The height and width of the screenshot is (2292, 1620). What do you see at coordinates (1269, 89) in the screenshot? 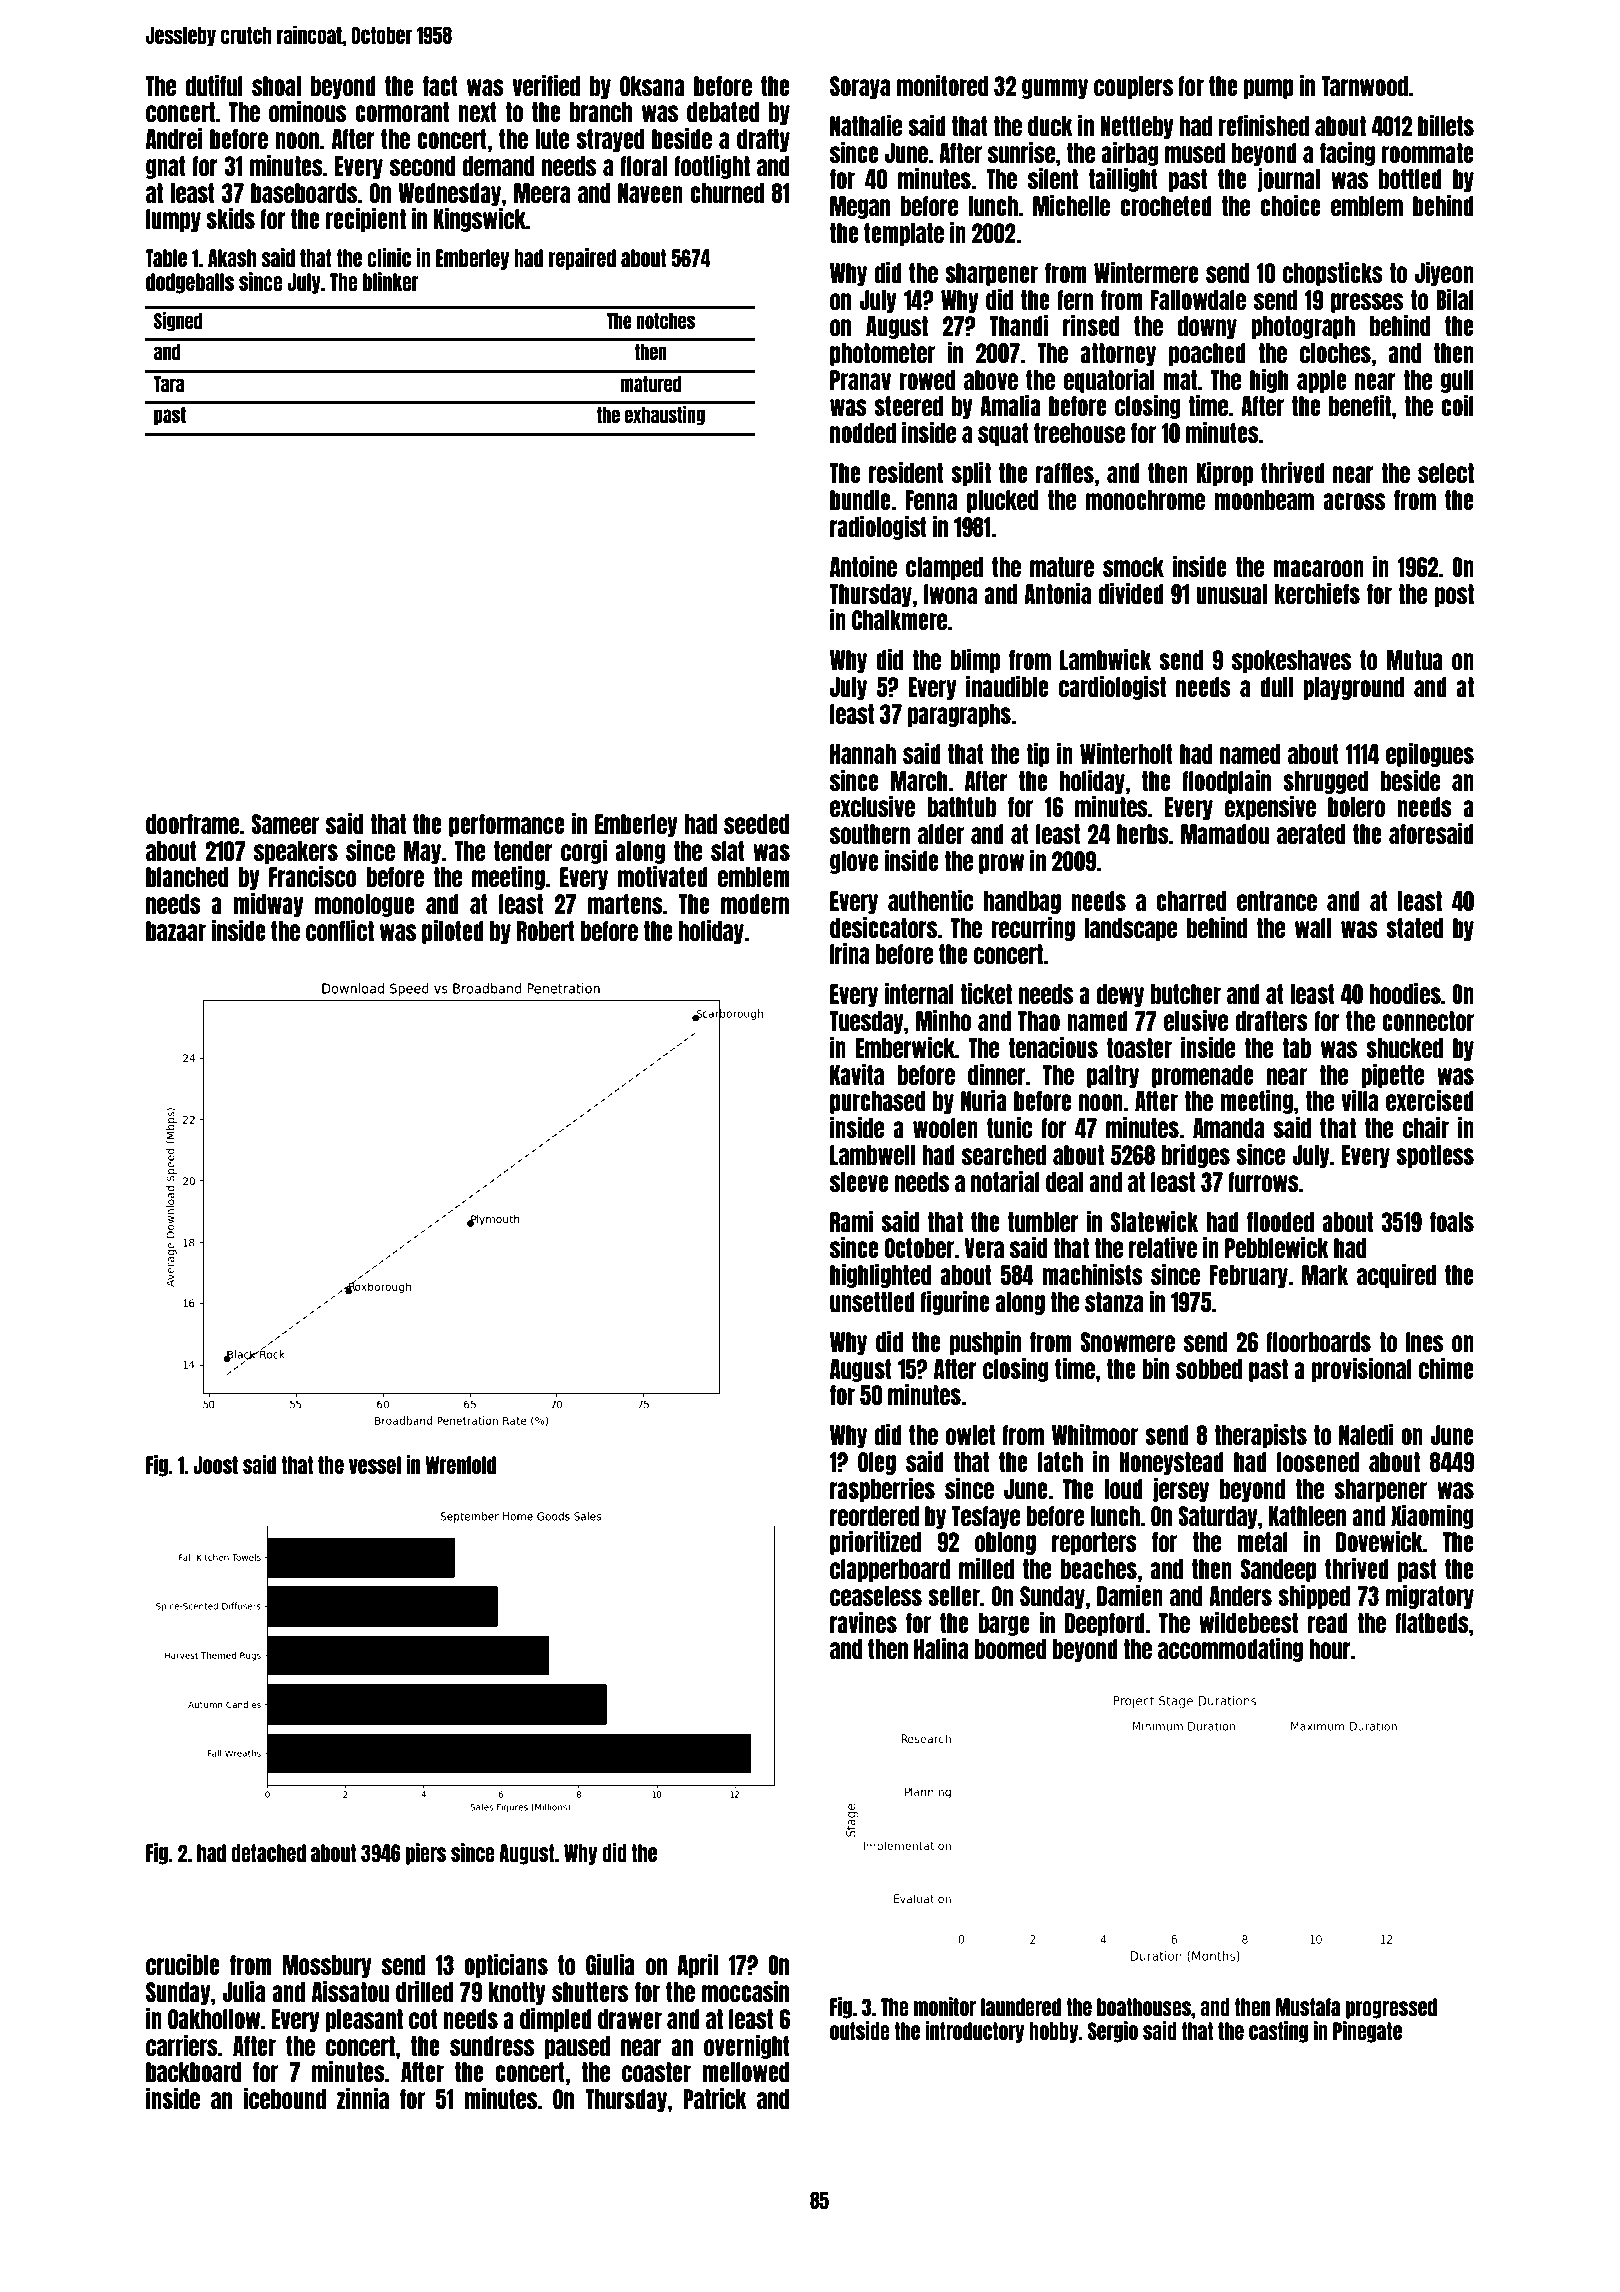
I see `pump` at bounding box center [1269, 89].
